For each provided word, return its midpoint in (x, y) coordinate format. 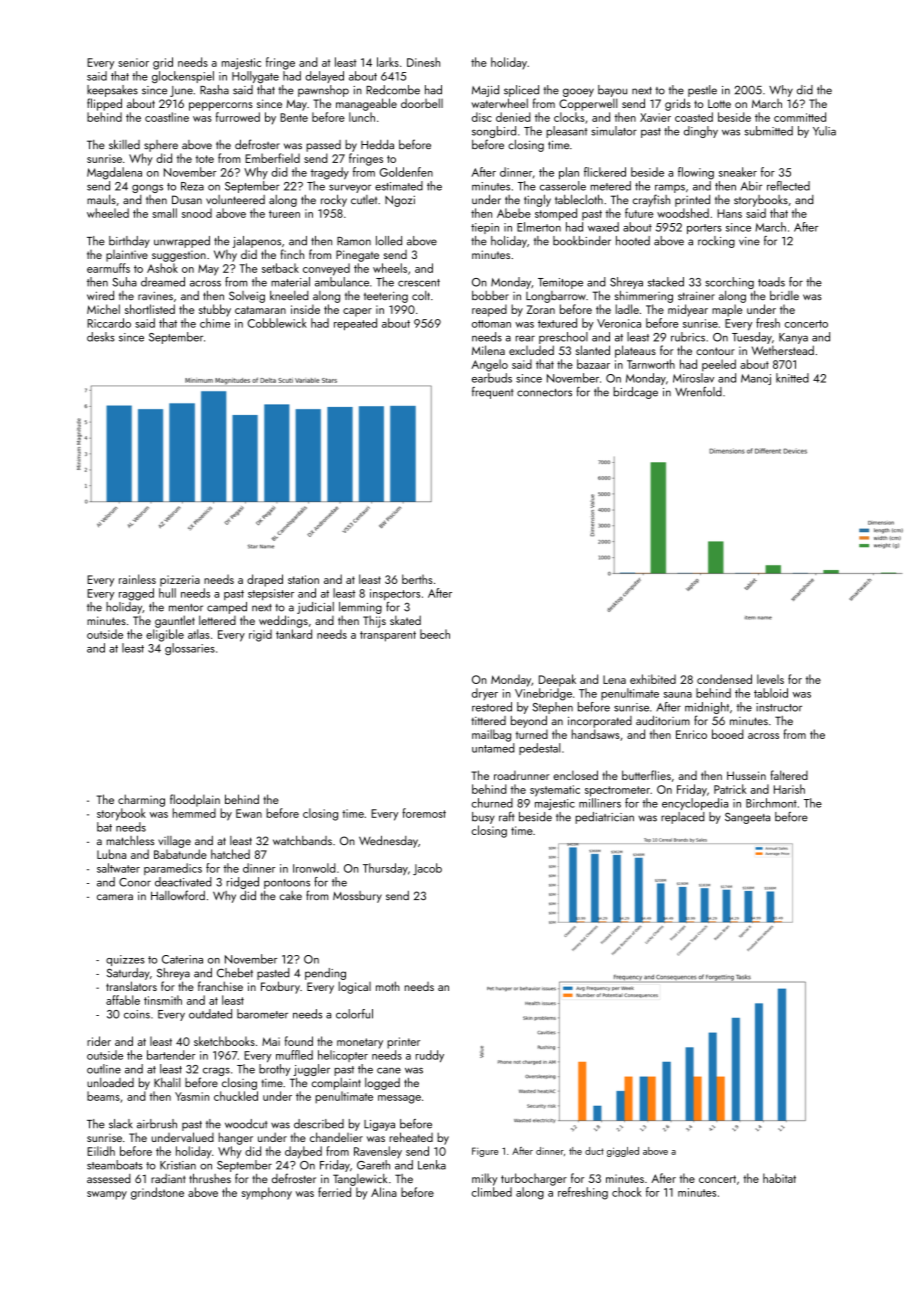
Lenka (432, 1165)
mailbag (491, 735)
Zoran (541, 309)
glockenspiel (183, 77)
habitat (779, 1178)
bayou (612, 91)
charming (141, 800)
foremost (424, 813)
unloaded (110, 1082)
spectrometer (617, 791)
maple (727, 310)
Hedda (377, 144)
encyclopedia (695, 804)
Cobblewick (277, 323)
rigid (260, 635)
